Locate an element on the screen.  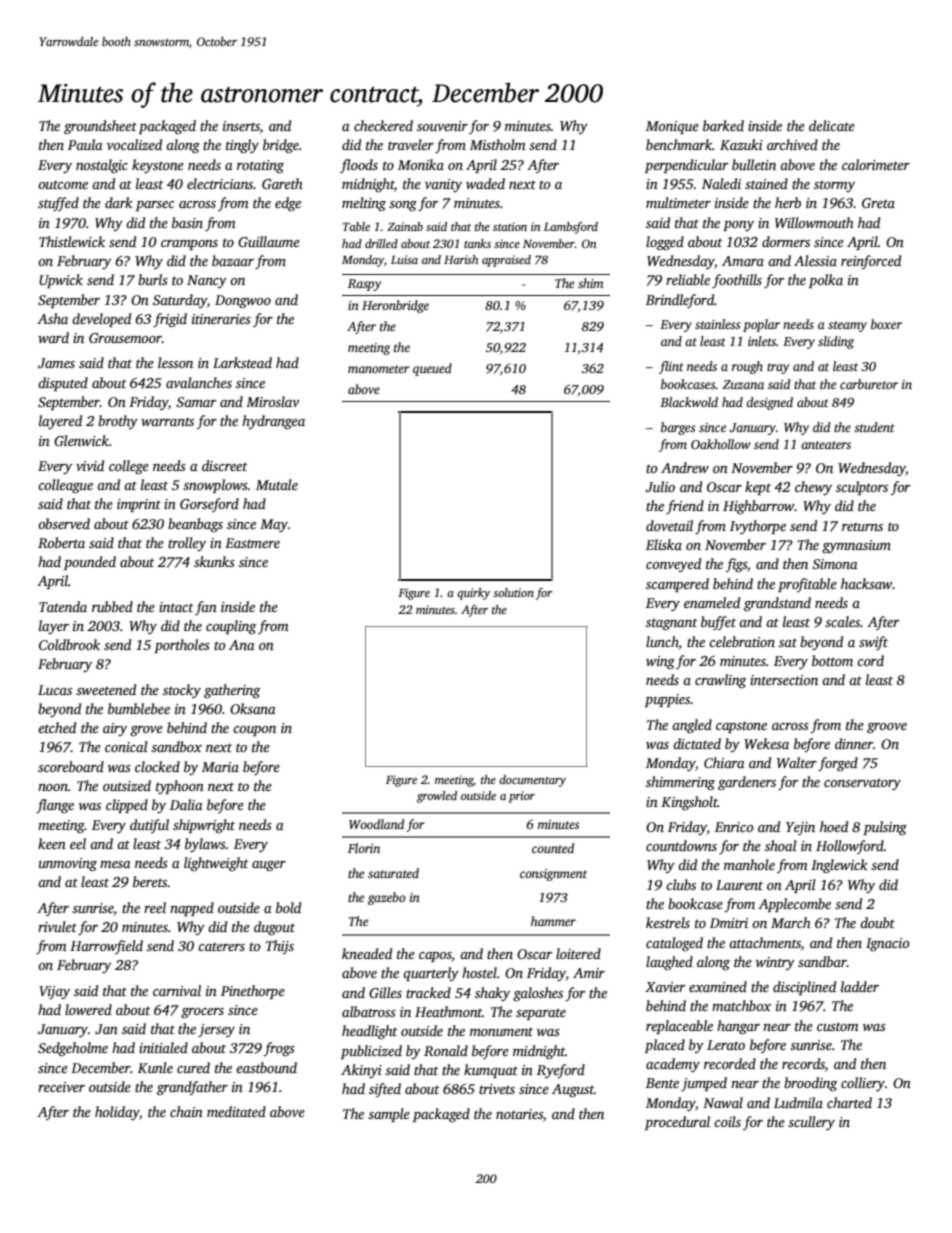
boxer is located at coordinates (886, 324).
